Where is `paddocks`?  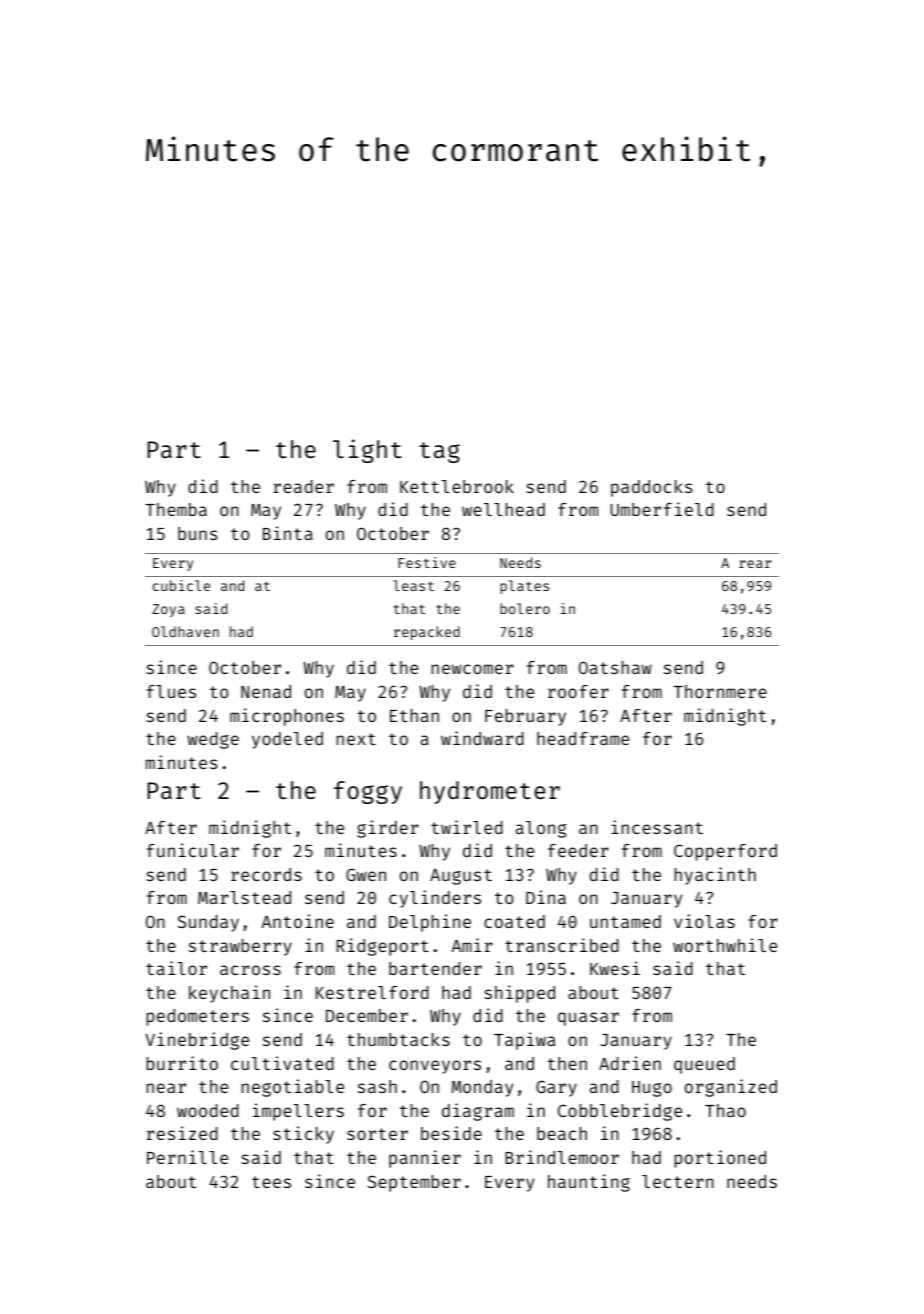
paddocks is located at coordinates (652, 488).
